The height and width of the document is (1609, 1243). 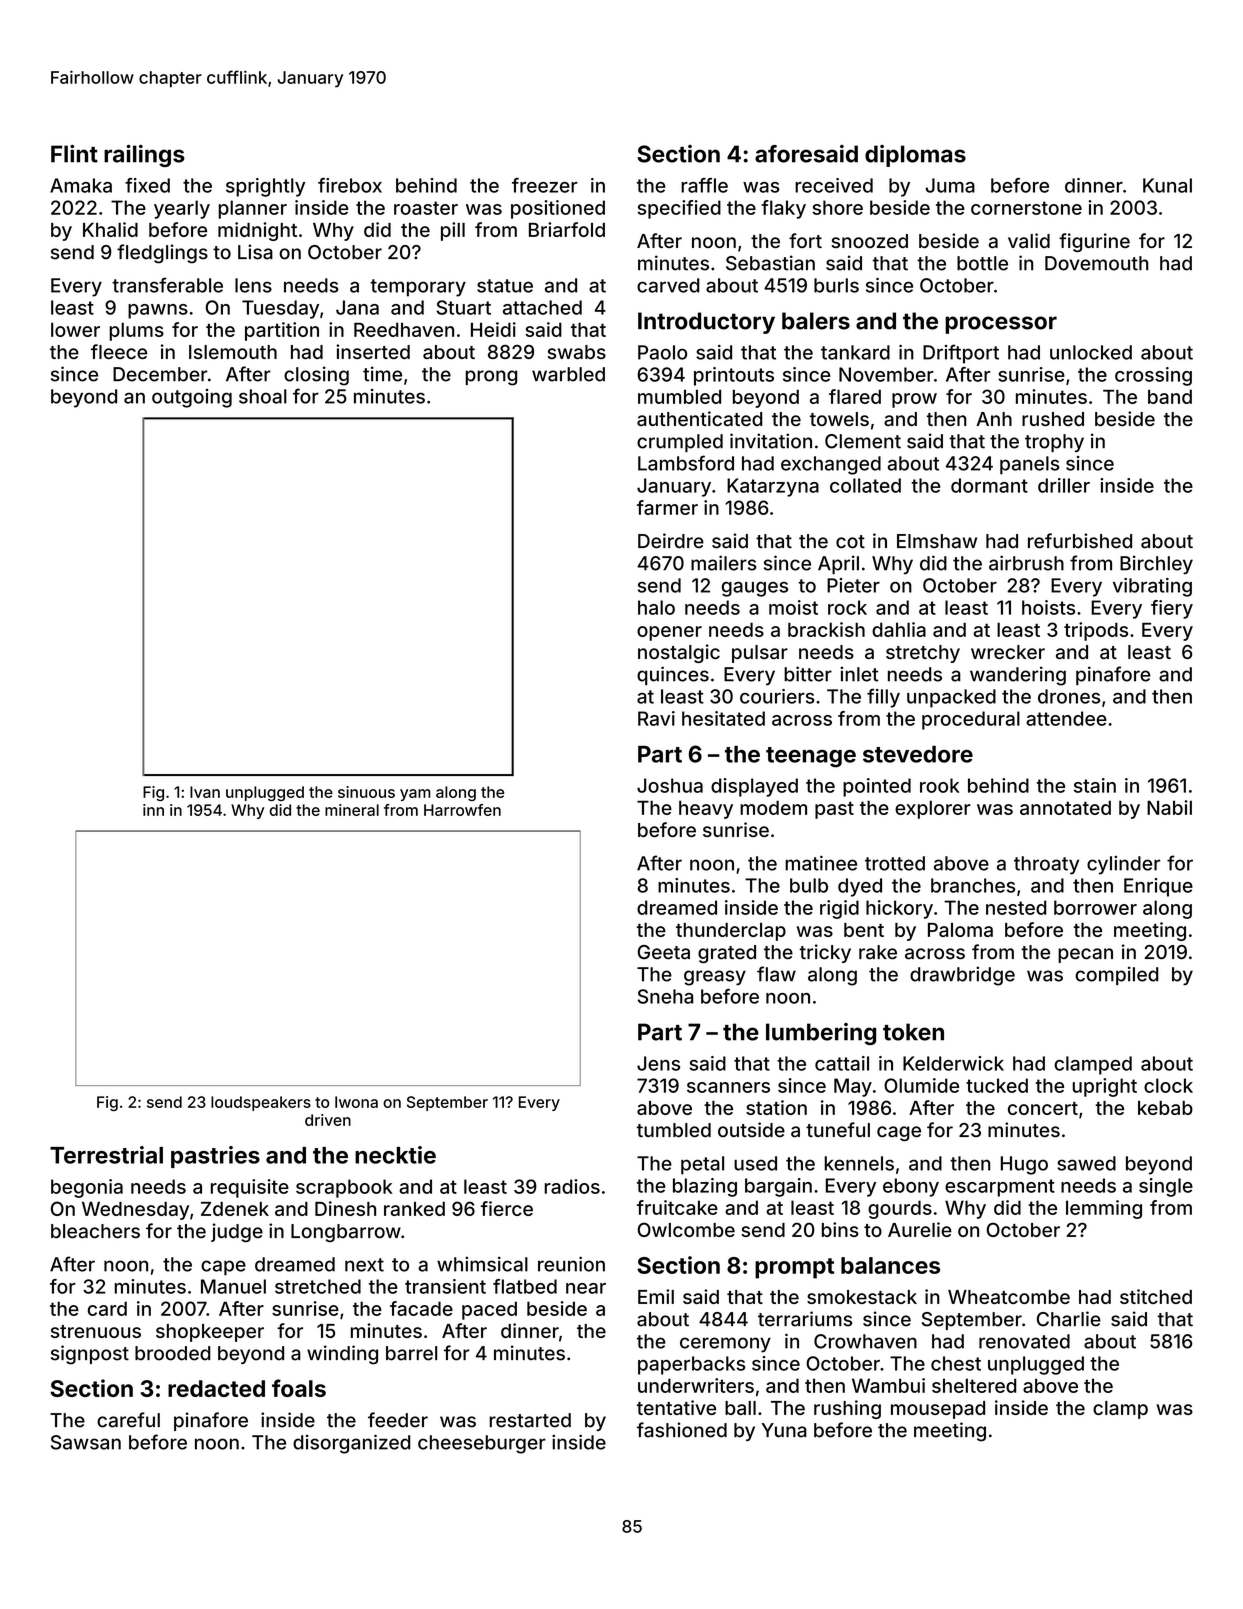 I want to click on Deirdre, so click(x=671, y=541).
